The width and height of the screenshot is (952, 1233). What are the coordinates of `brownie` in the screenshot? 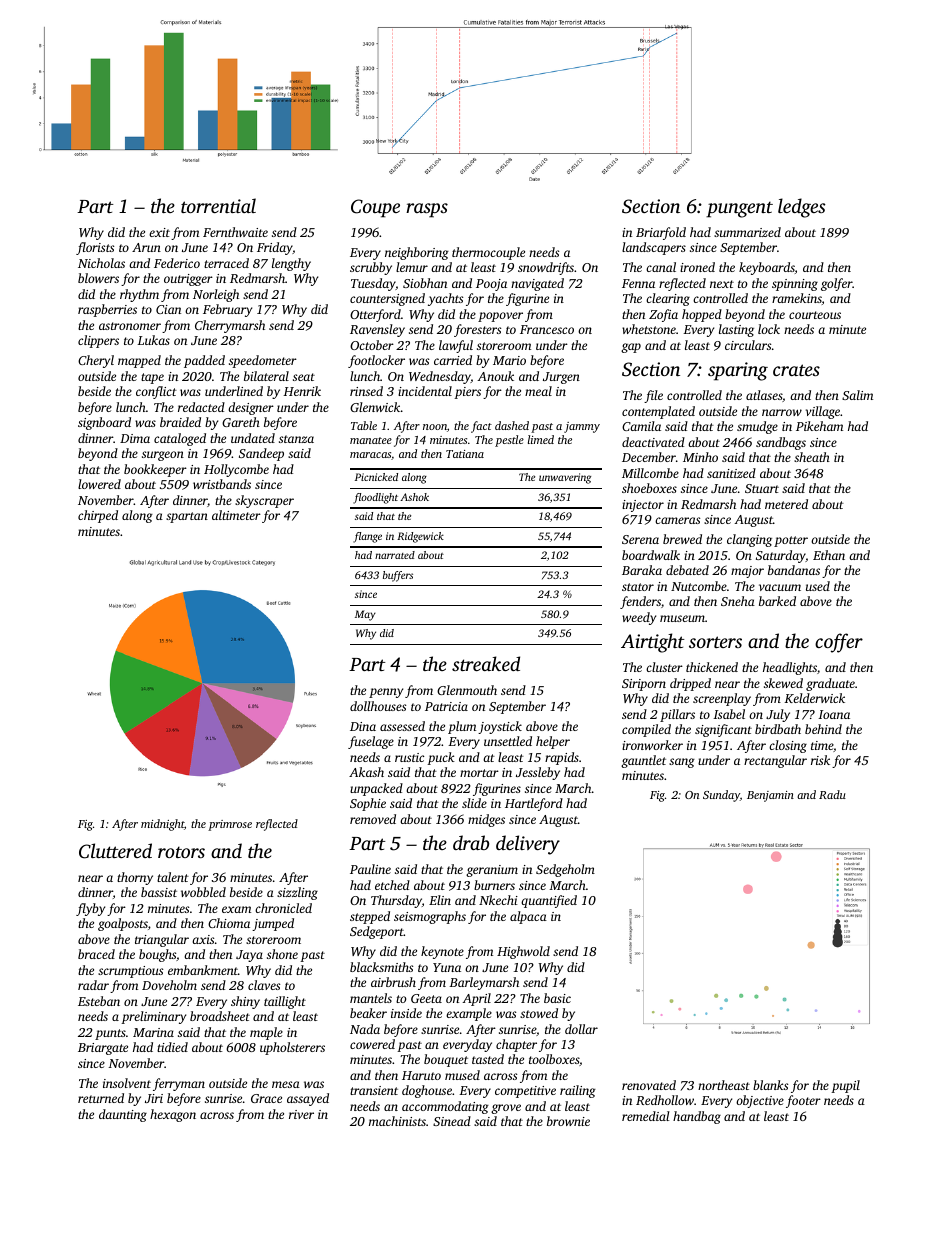 It's located at (568, 1121).
